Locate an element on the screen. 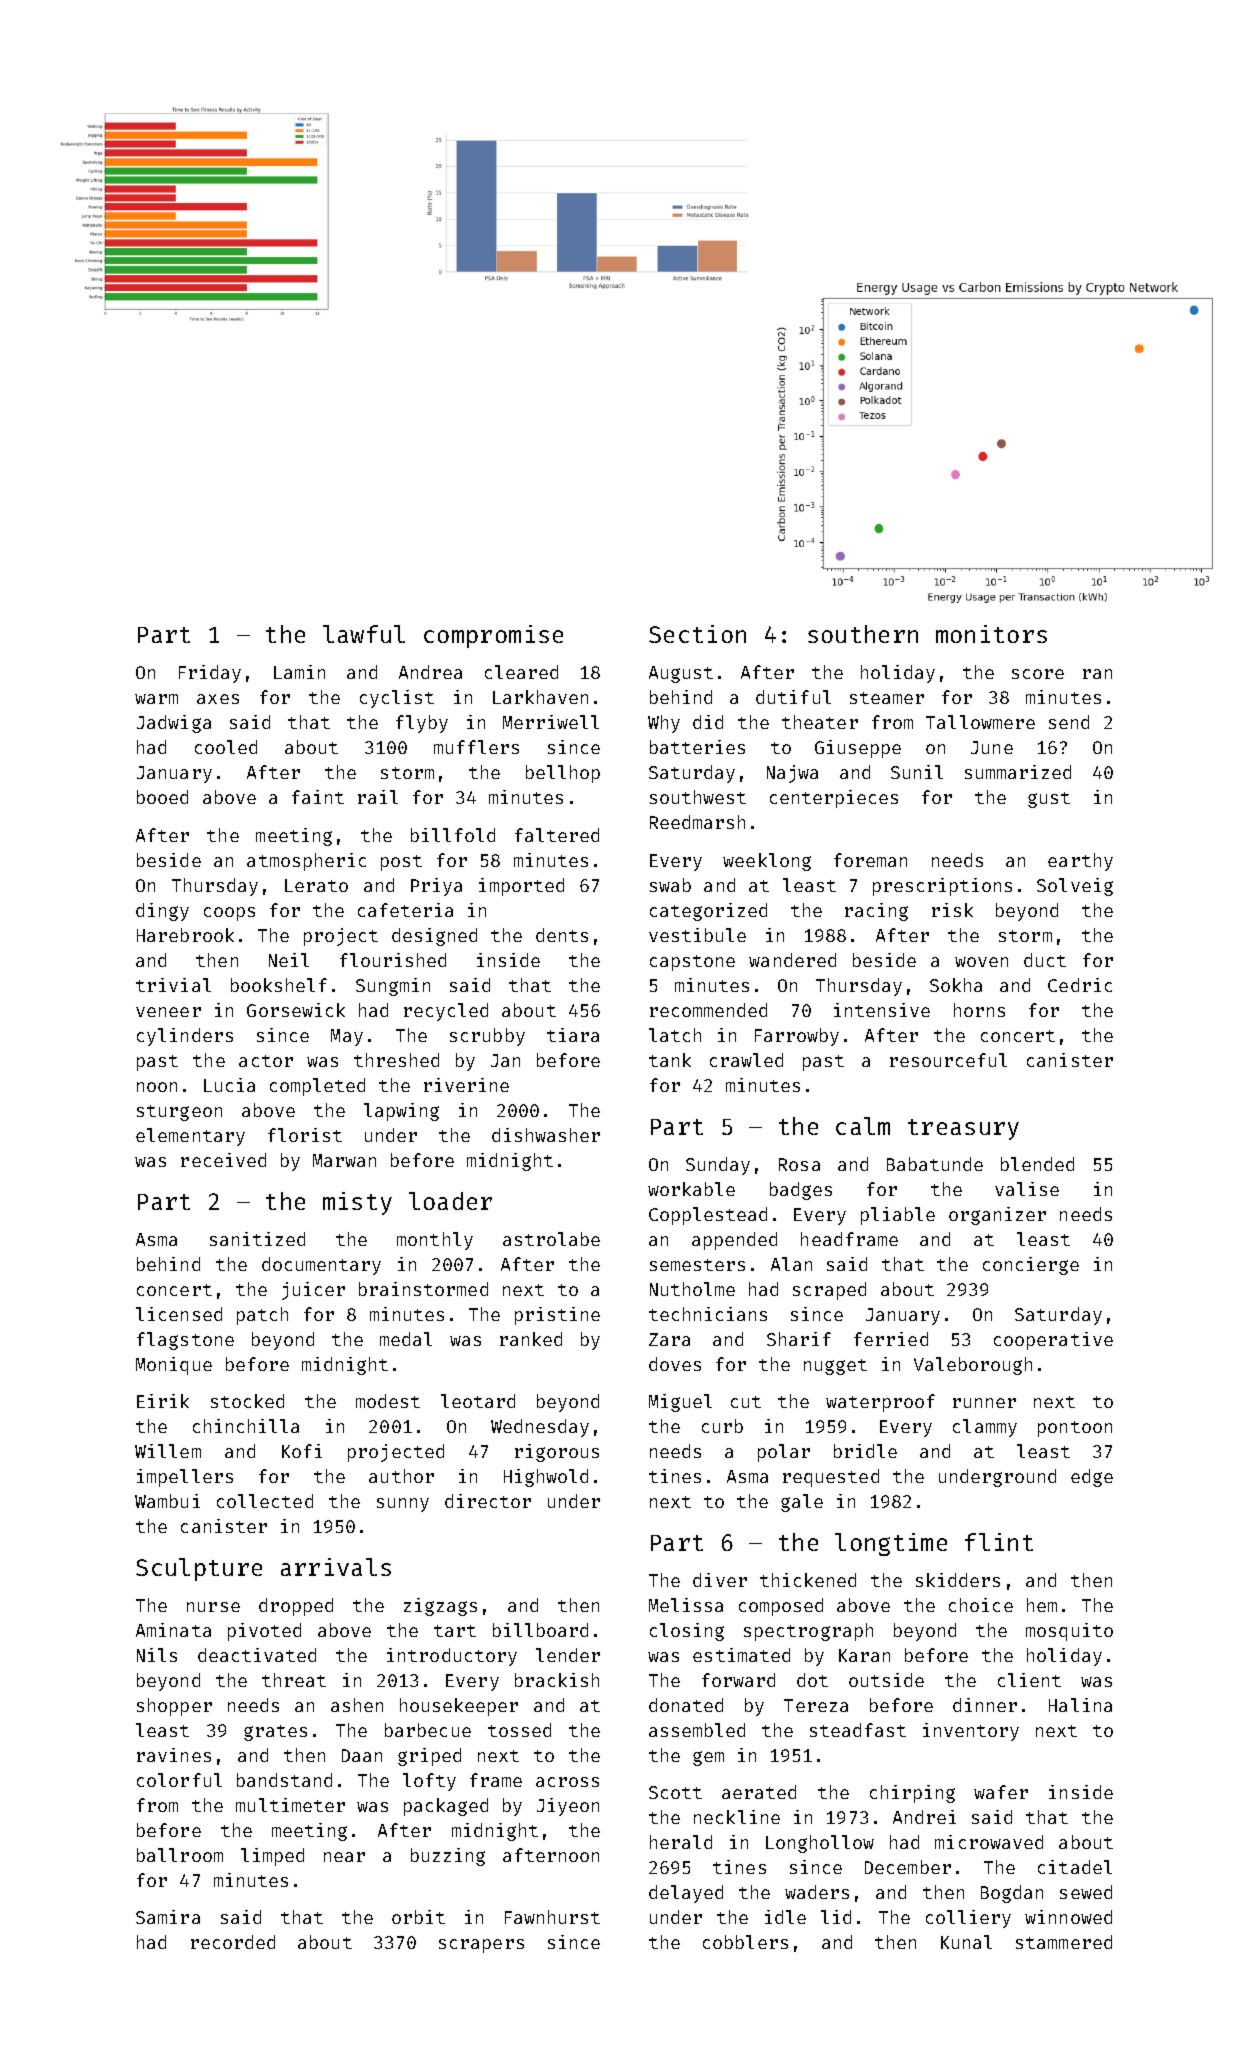 This screenshot has height=2058, width=1250. earthy is located at coordinates (1080, 862).
